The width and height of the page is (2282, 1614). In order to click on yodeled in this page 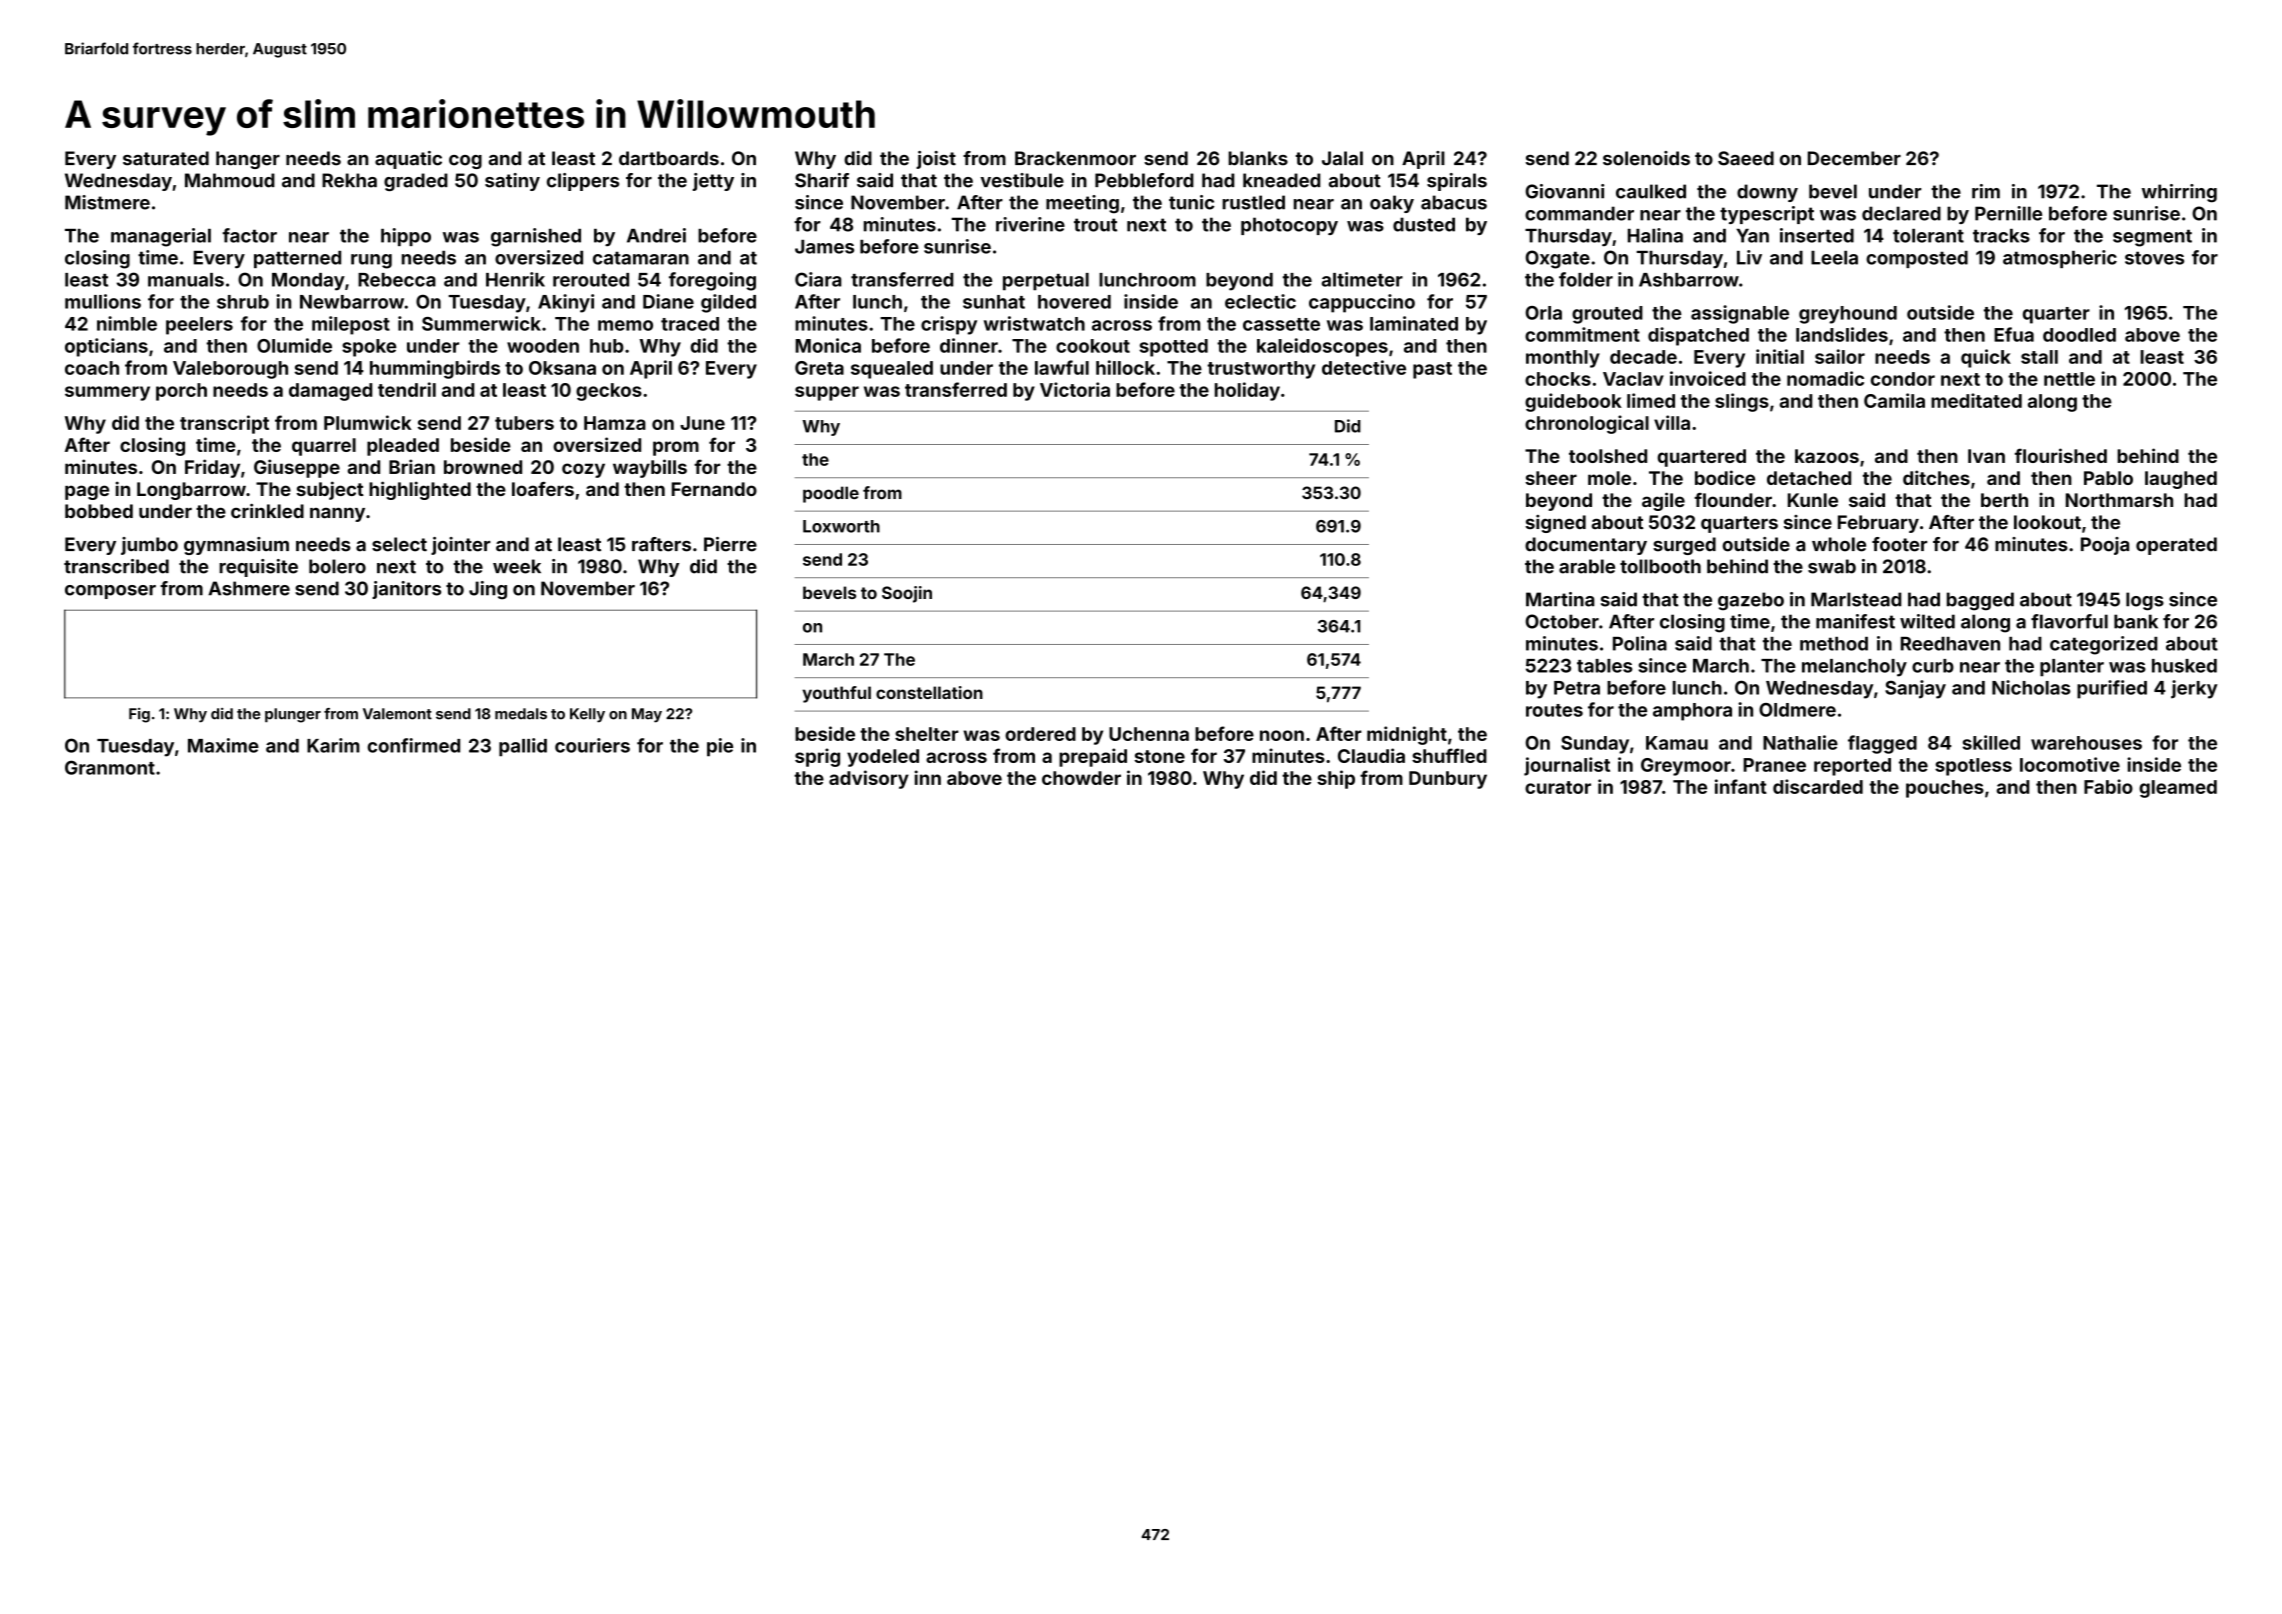, I will do `click(883, 758)`.
